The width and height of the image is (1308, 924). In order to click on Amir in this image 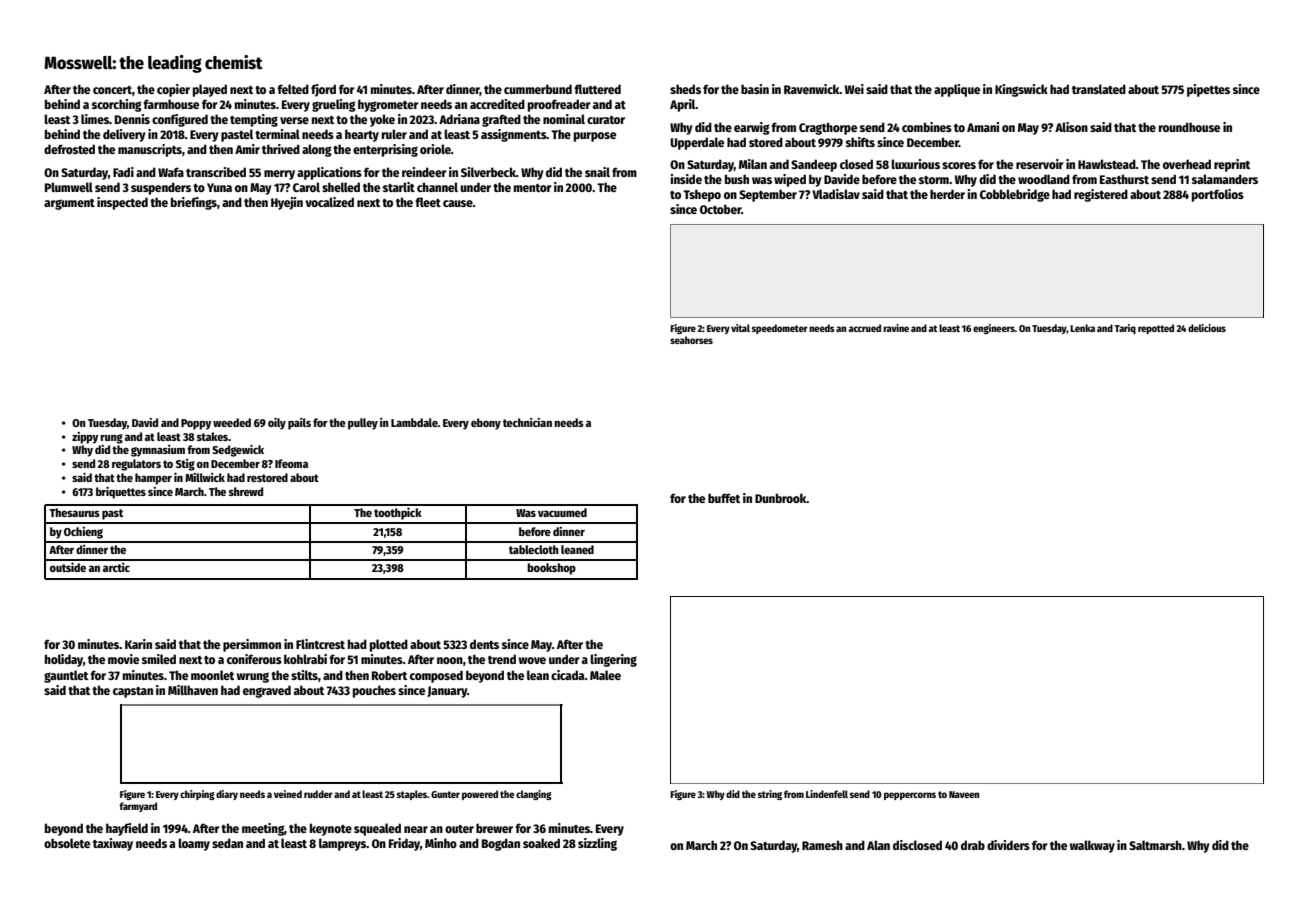, I will do `click(247, 149)`.
